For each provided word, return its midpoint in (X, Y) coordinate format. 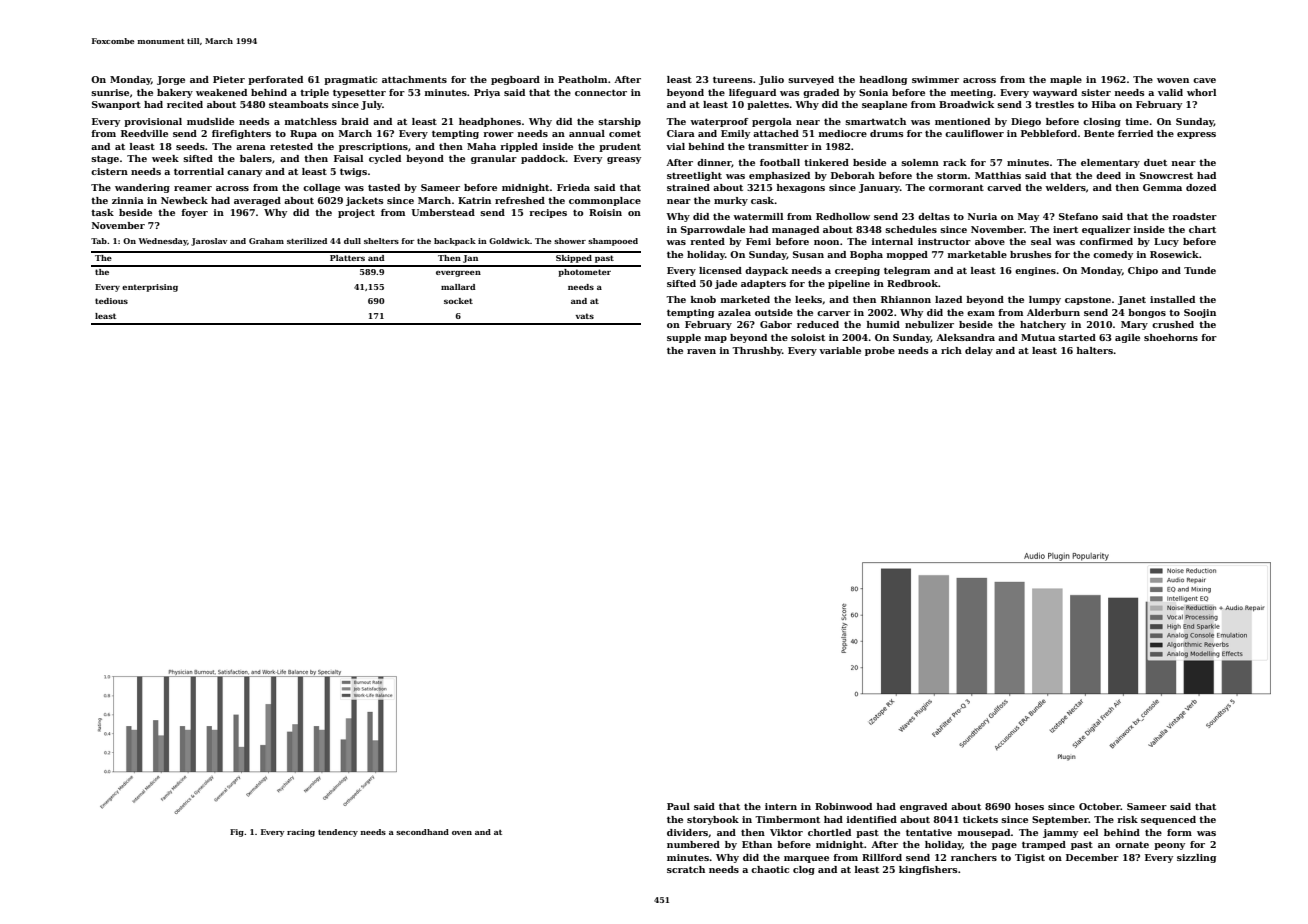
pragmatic (350, 80)
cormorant (956, 188)
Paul (678, 806)
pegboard (515, 80)
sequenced (1168, 820)
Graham (266, 241)
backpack (455, 242)
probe (880, 351)
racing (301, 833)
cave (1204, 80)
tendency (338, 833)
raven (701, 351)
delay (979, 351)
